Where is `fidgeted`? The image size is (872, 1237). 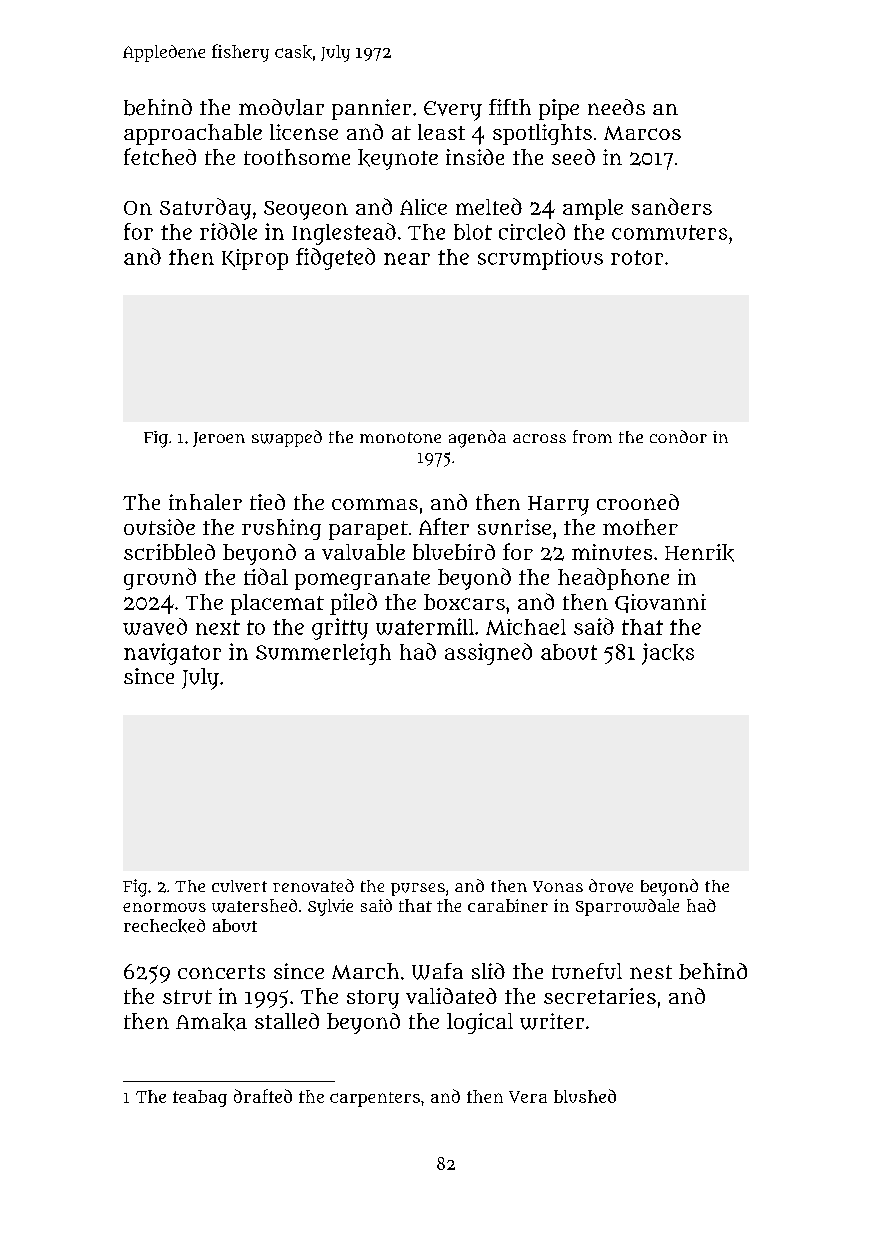 fidgeted is located at coordinates (335, 259).
